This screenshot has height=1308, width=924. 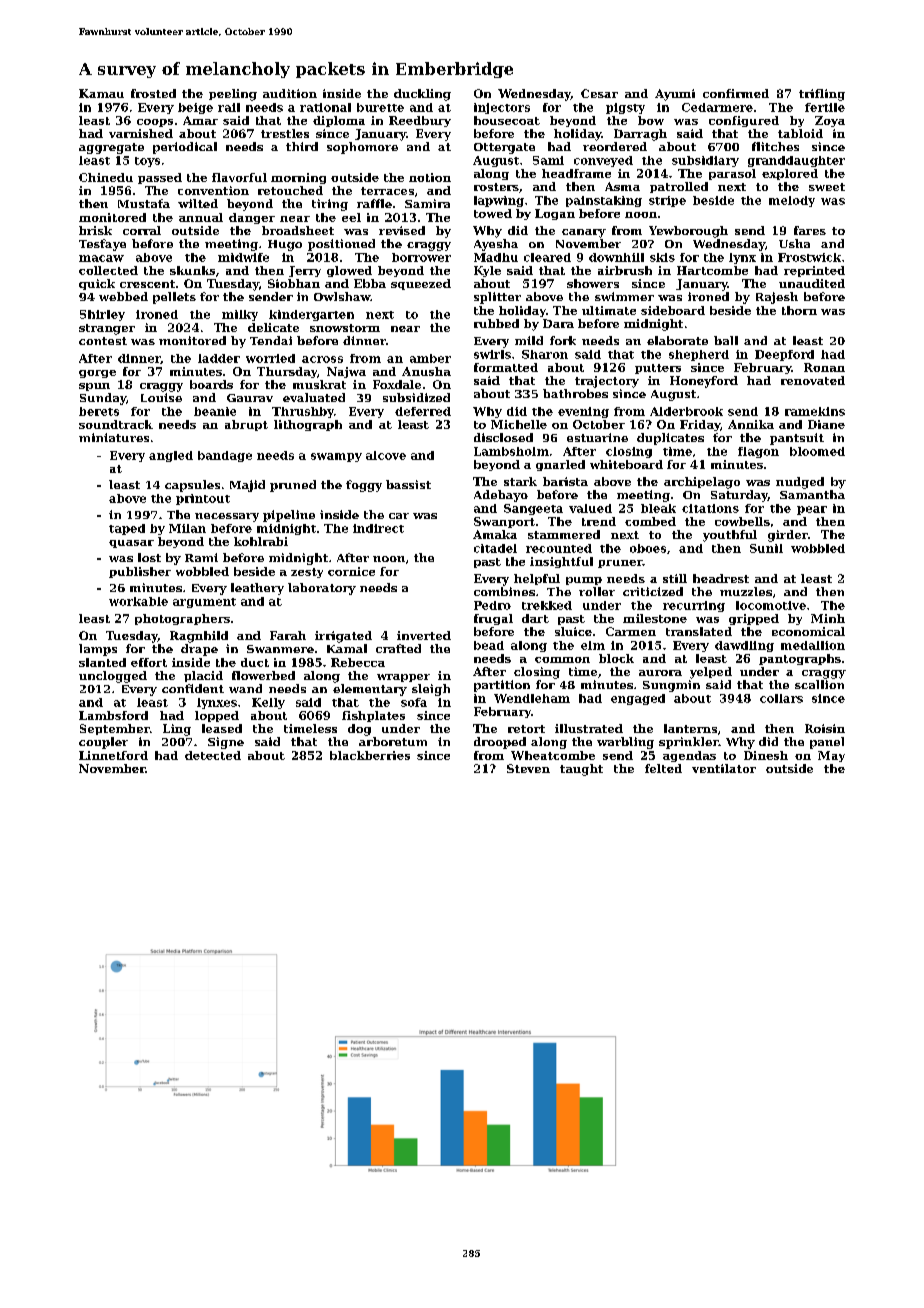 What do you see at coordinates (153, 93) in the screenshot?
I see `frosted` at bounding box center [153, 93].
